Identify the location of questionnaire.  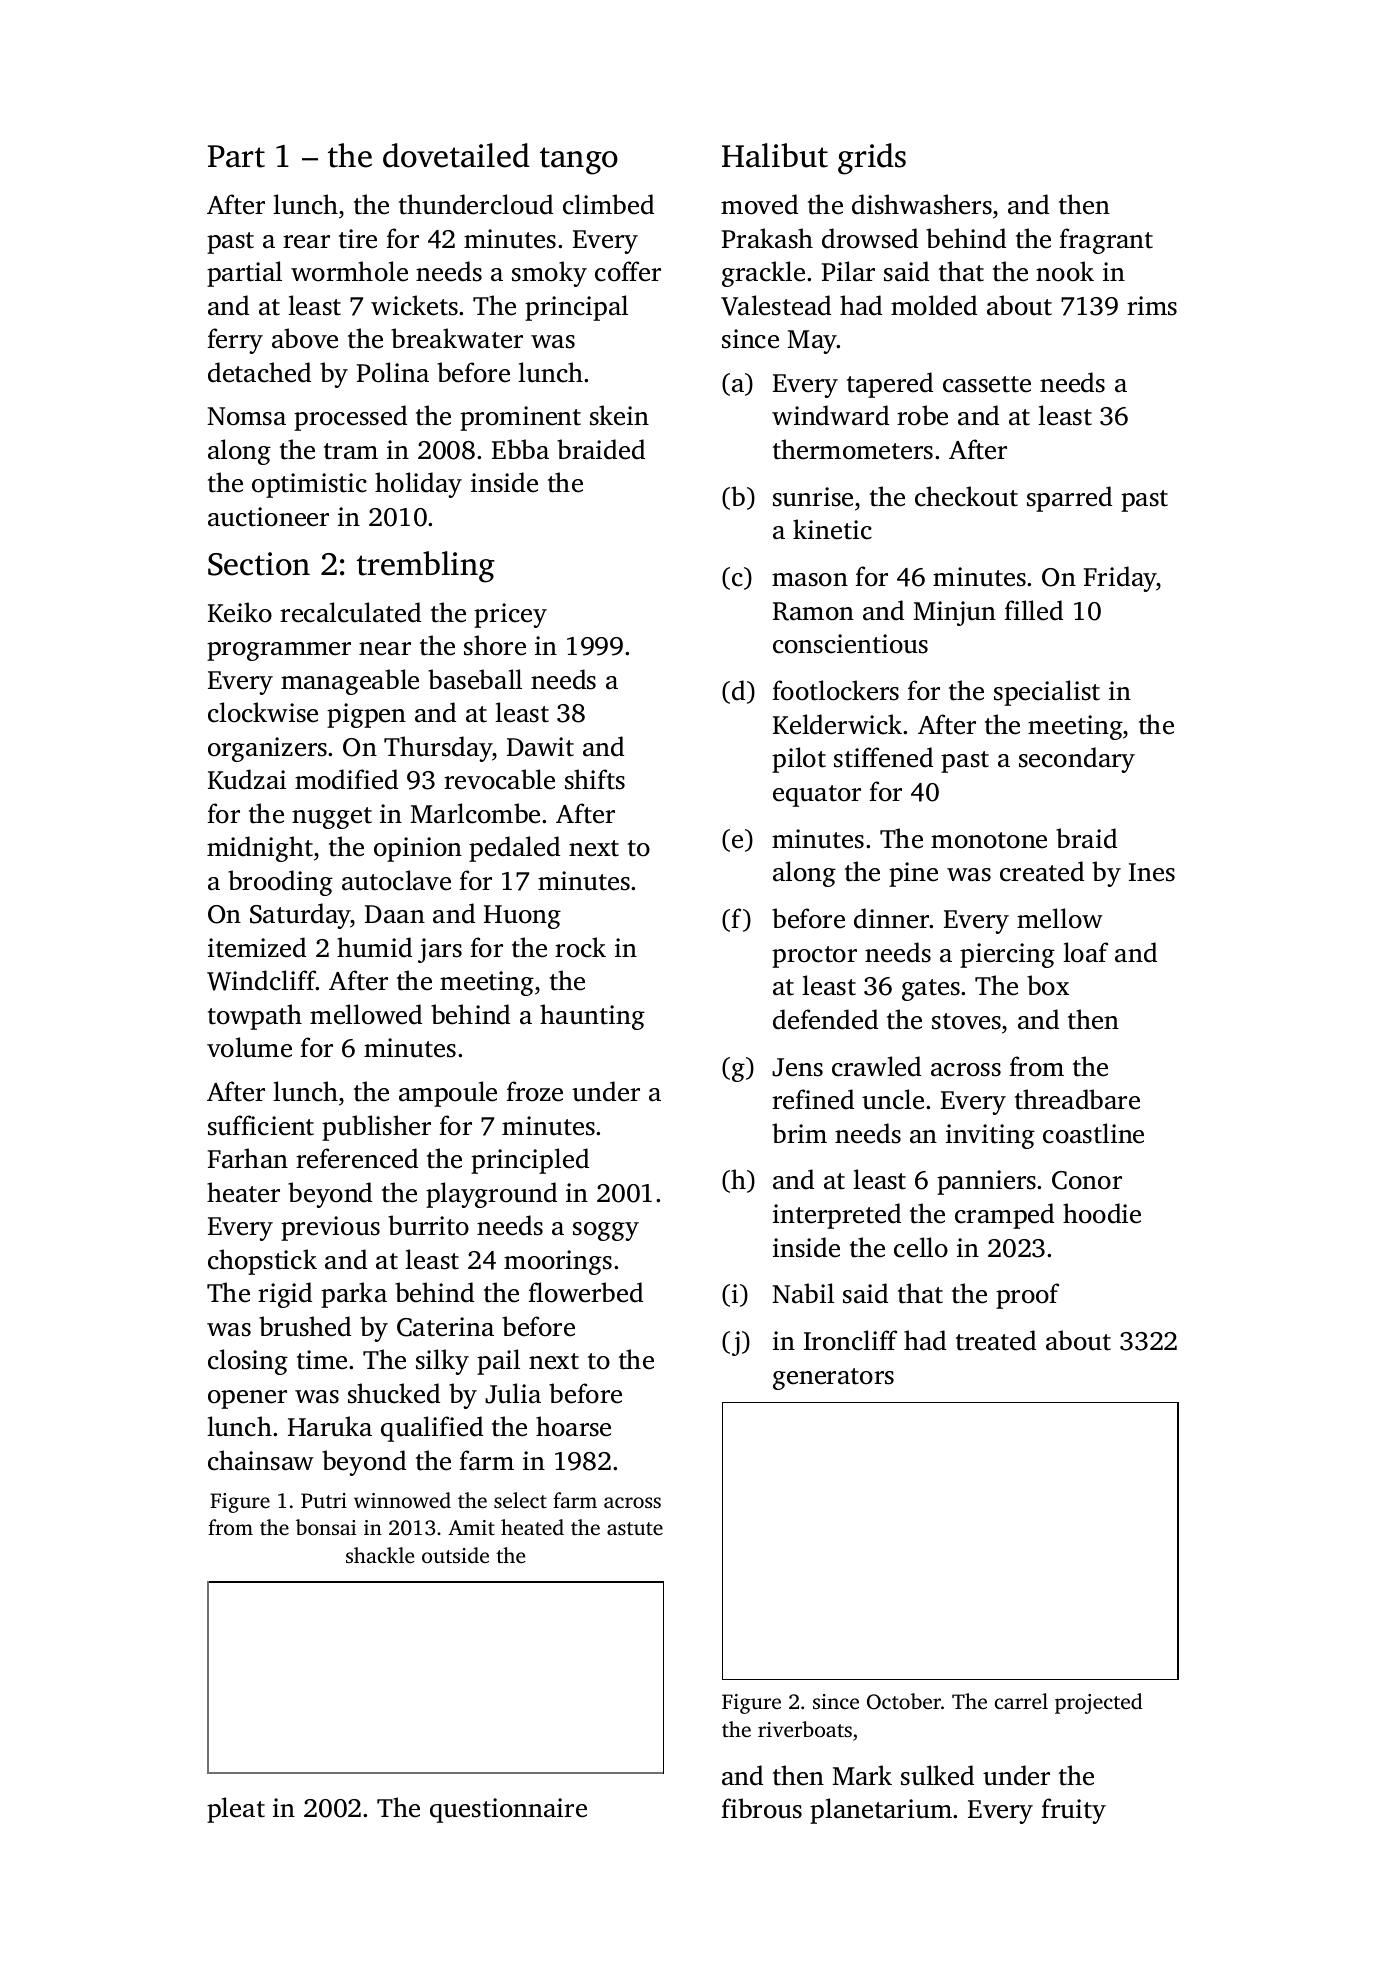
(508, 1810).
